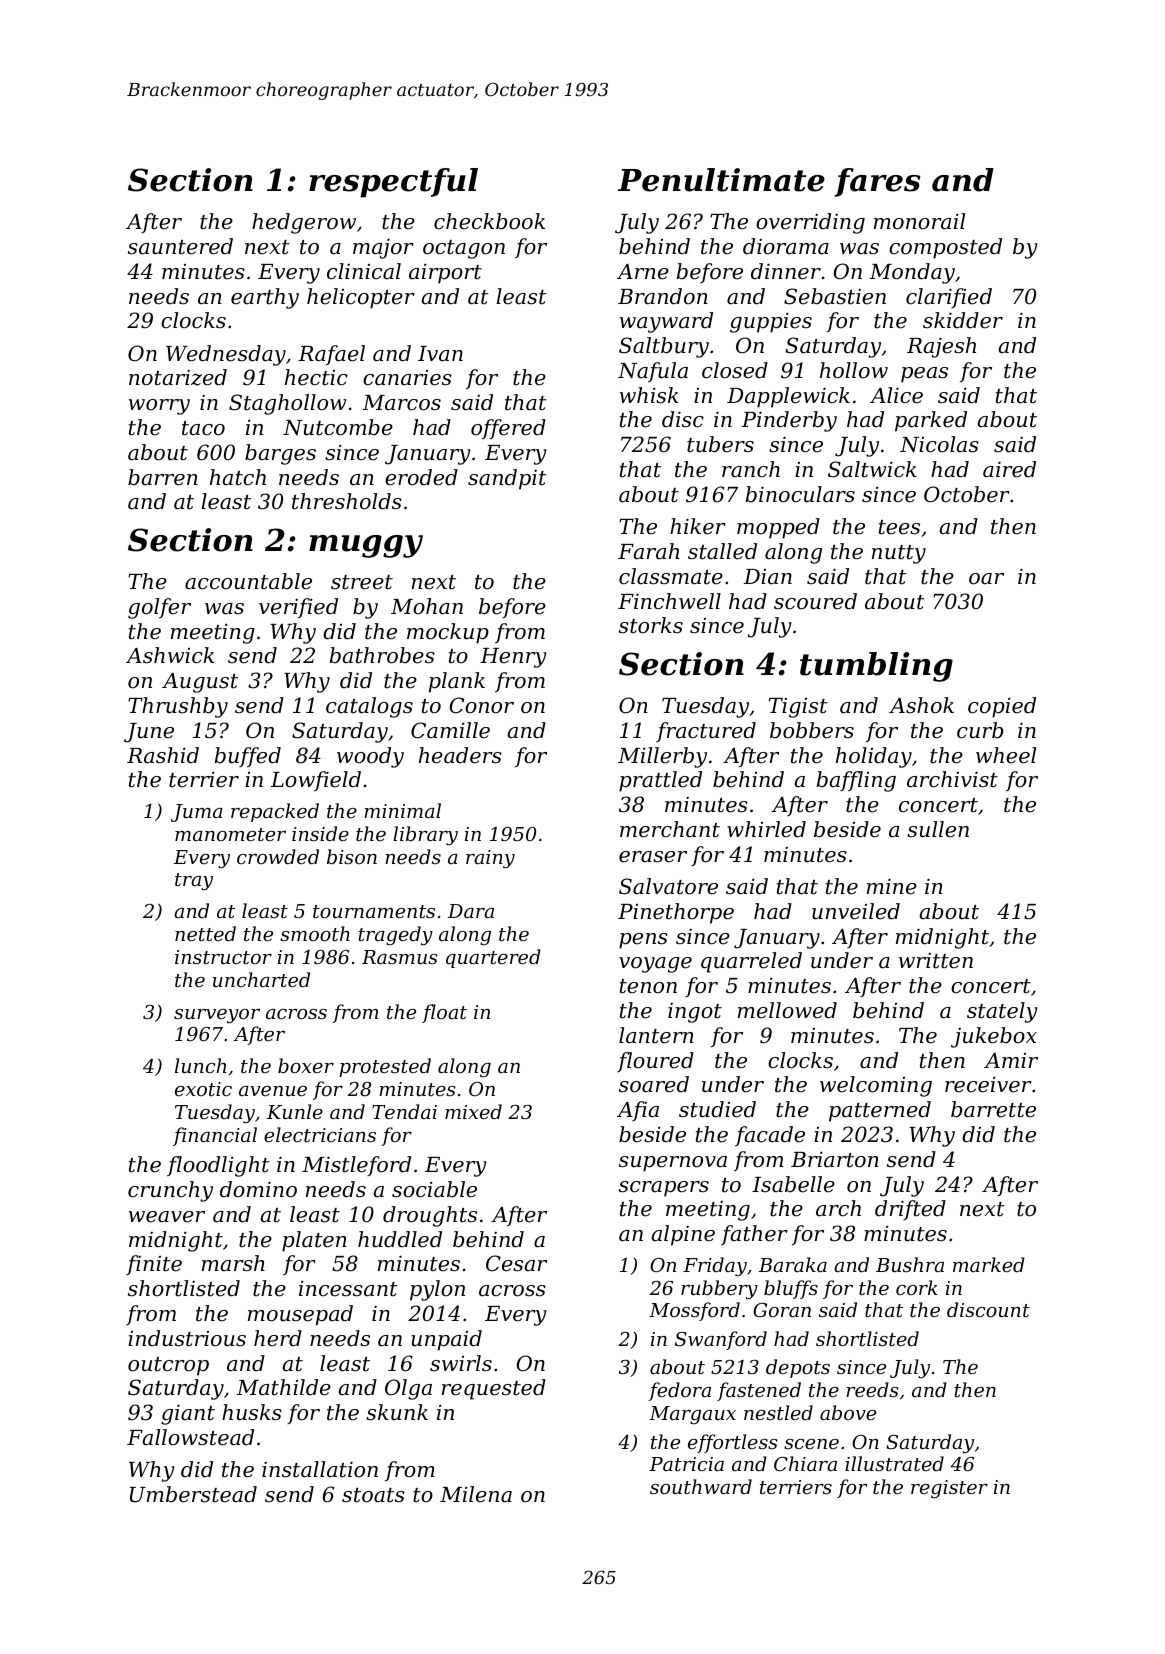 The width and height of the document is (1165, 1654). Describe the element at coordinates (643, 272) in the document. I see `Arne` at that location.
